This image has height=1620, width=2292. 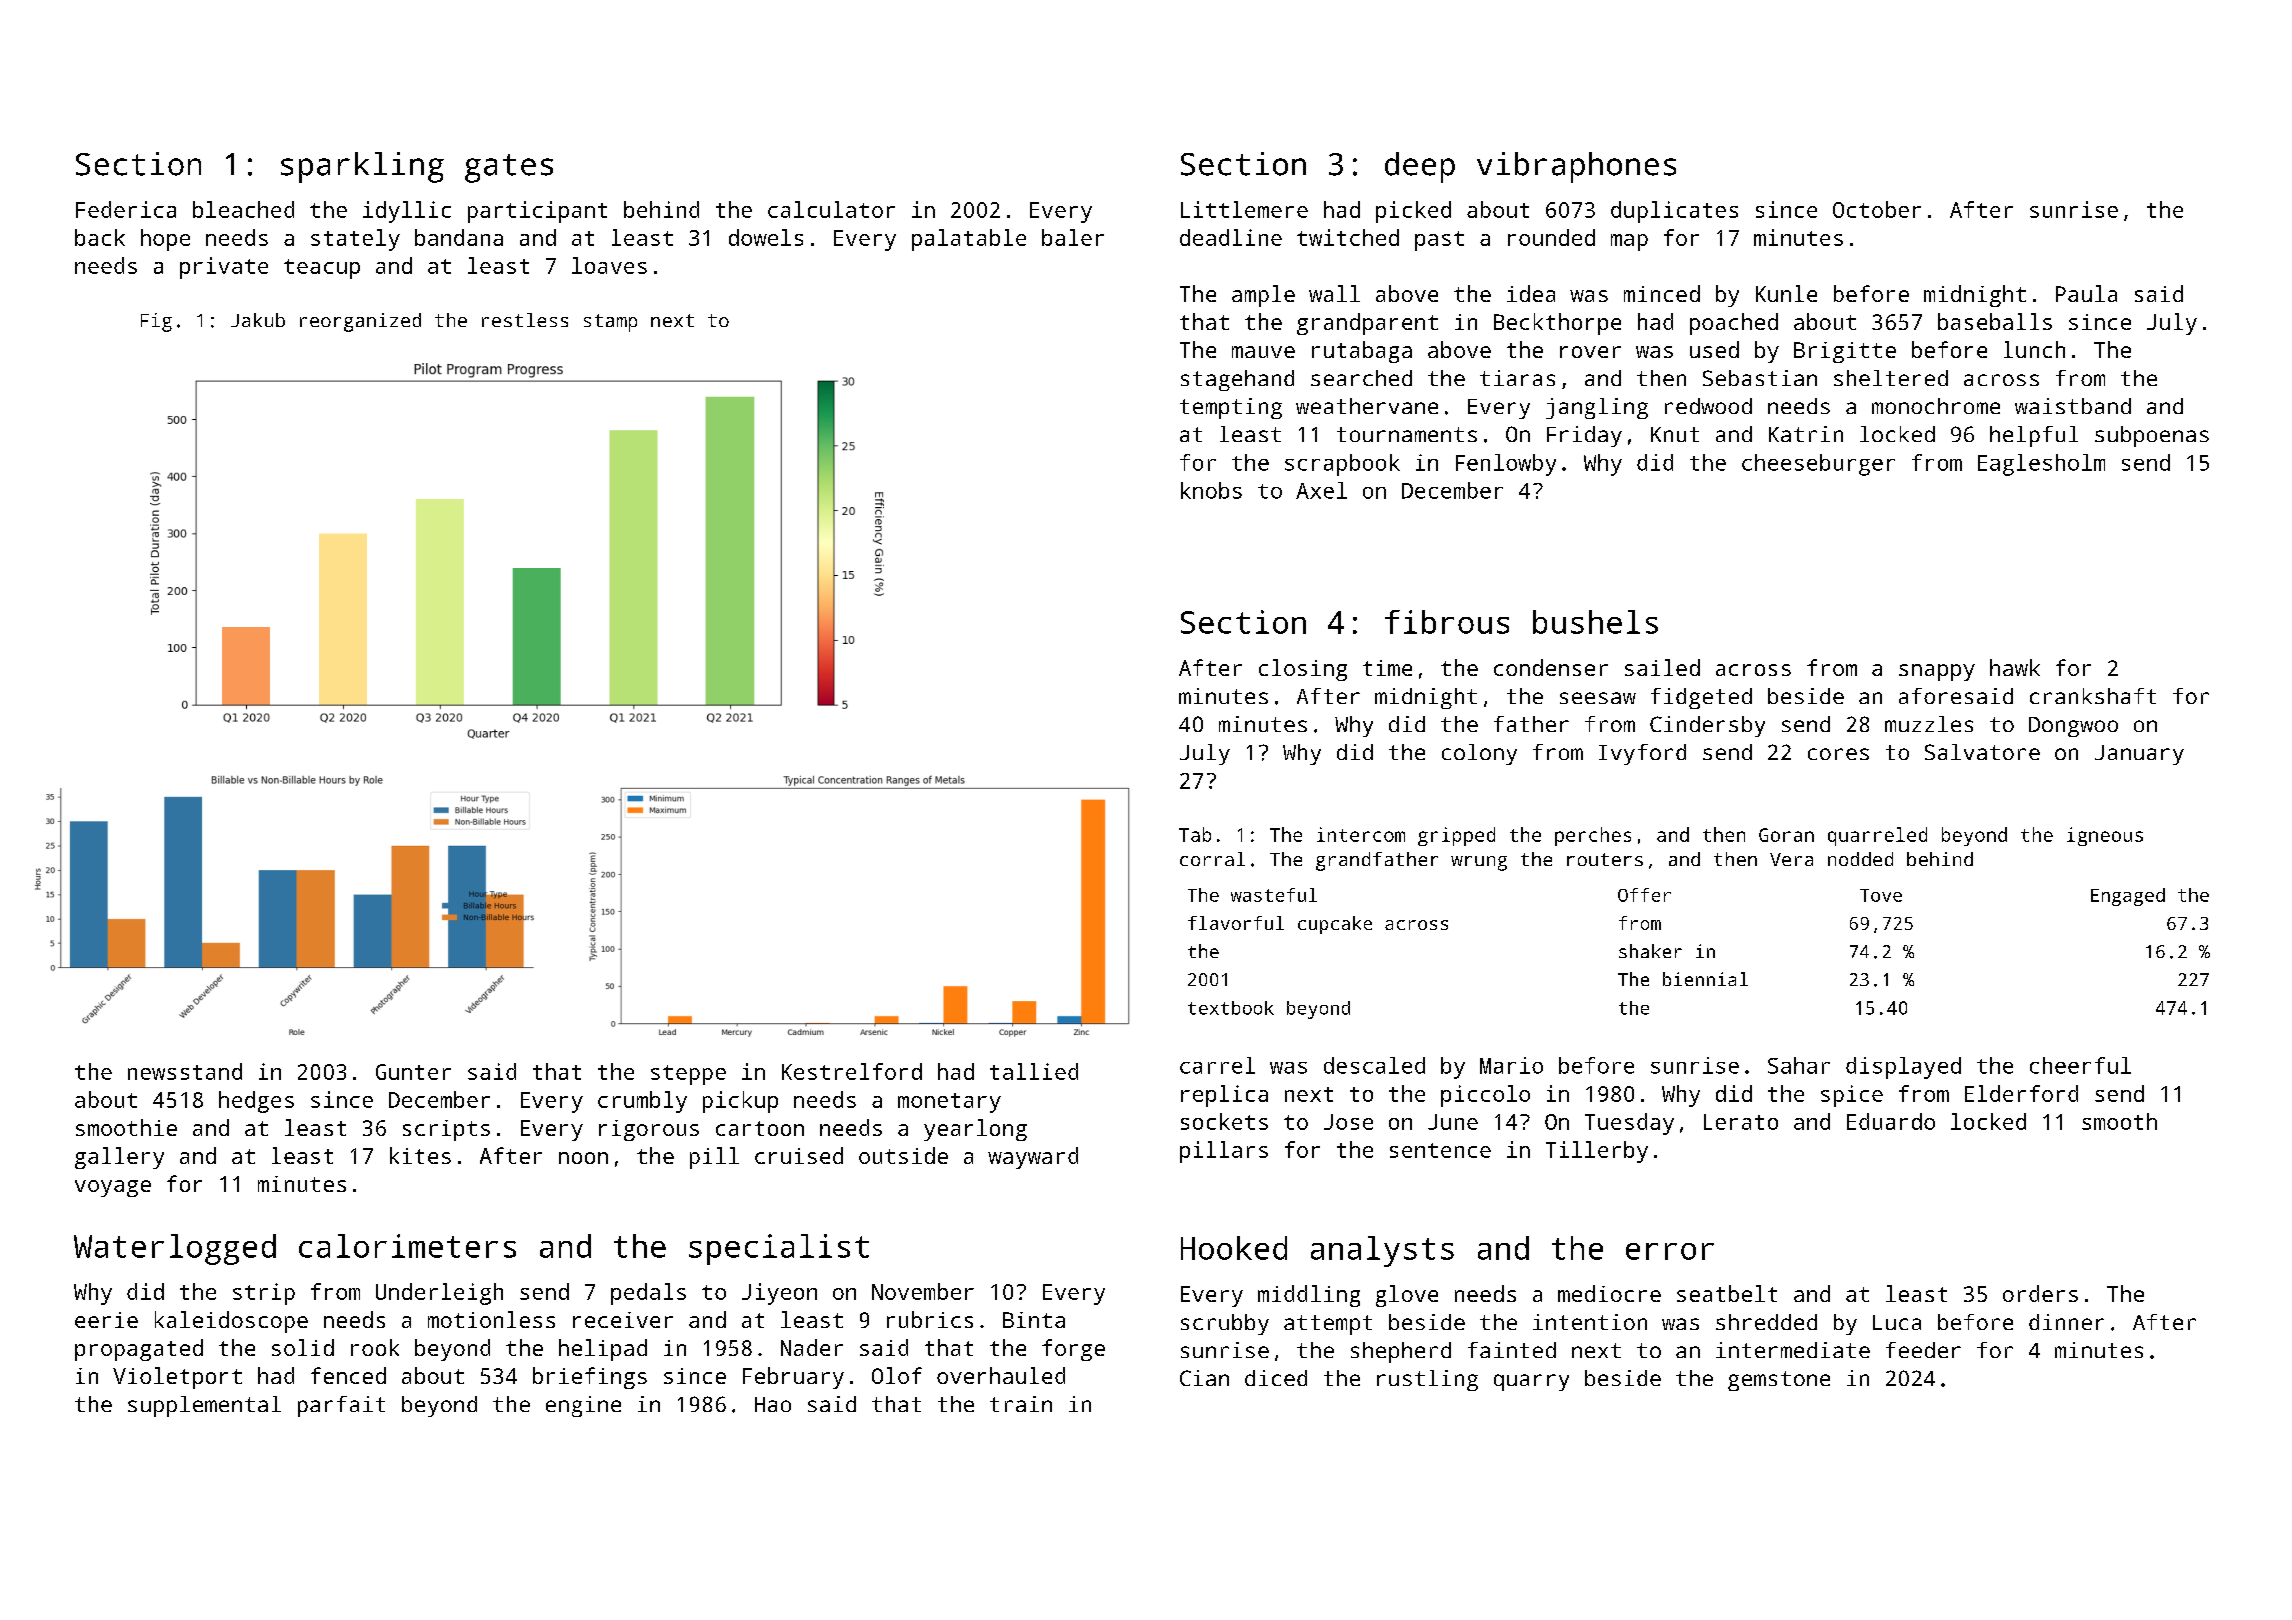 I want to click on waistband, so click(x=2073, y=406).
